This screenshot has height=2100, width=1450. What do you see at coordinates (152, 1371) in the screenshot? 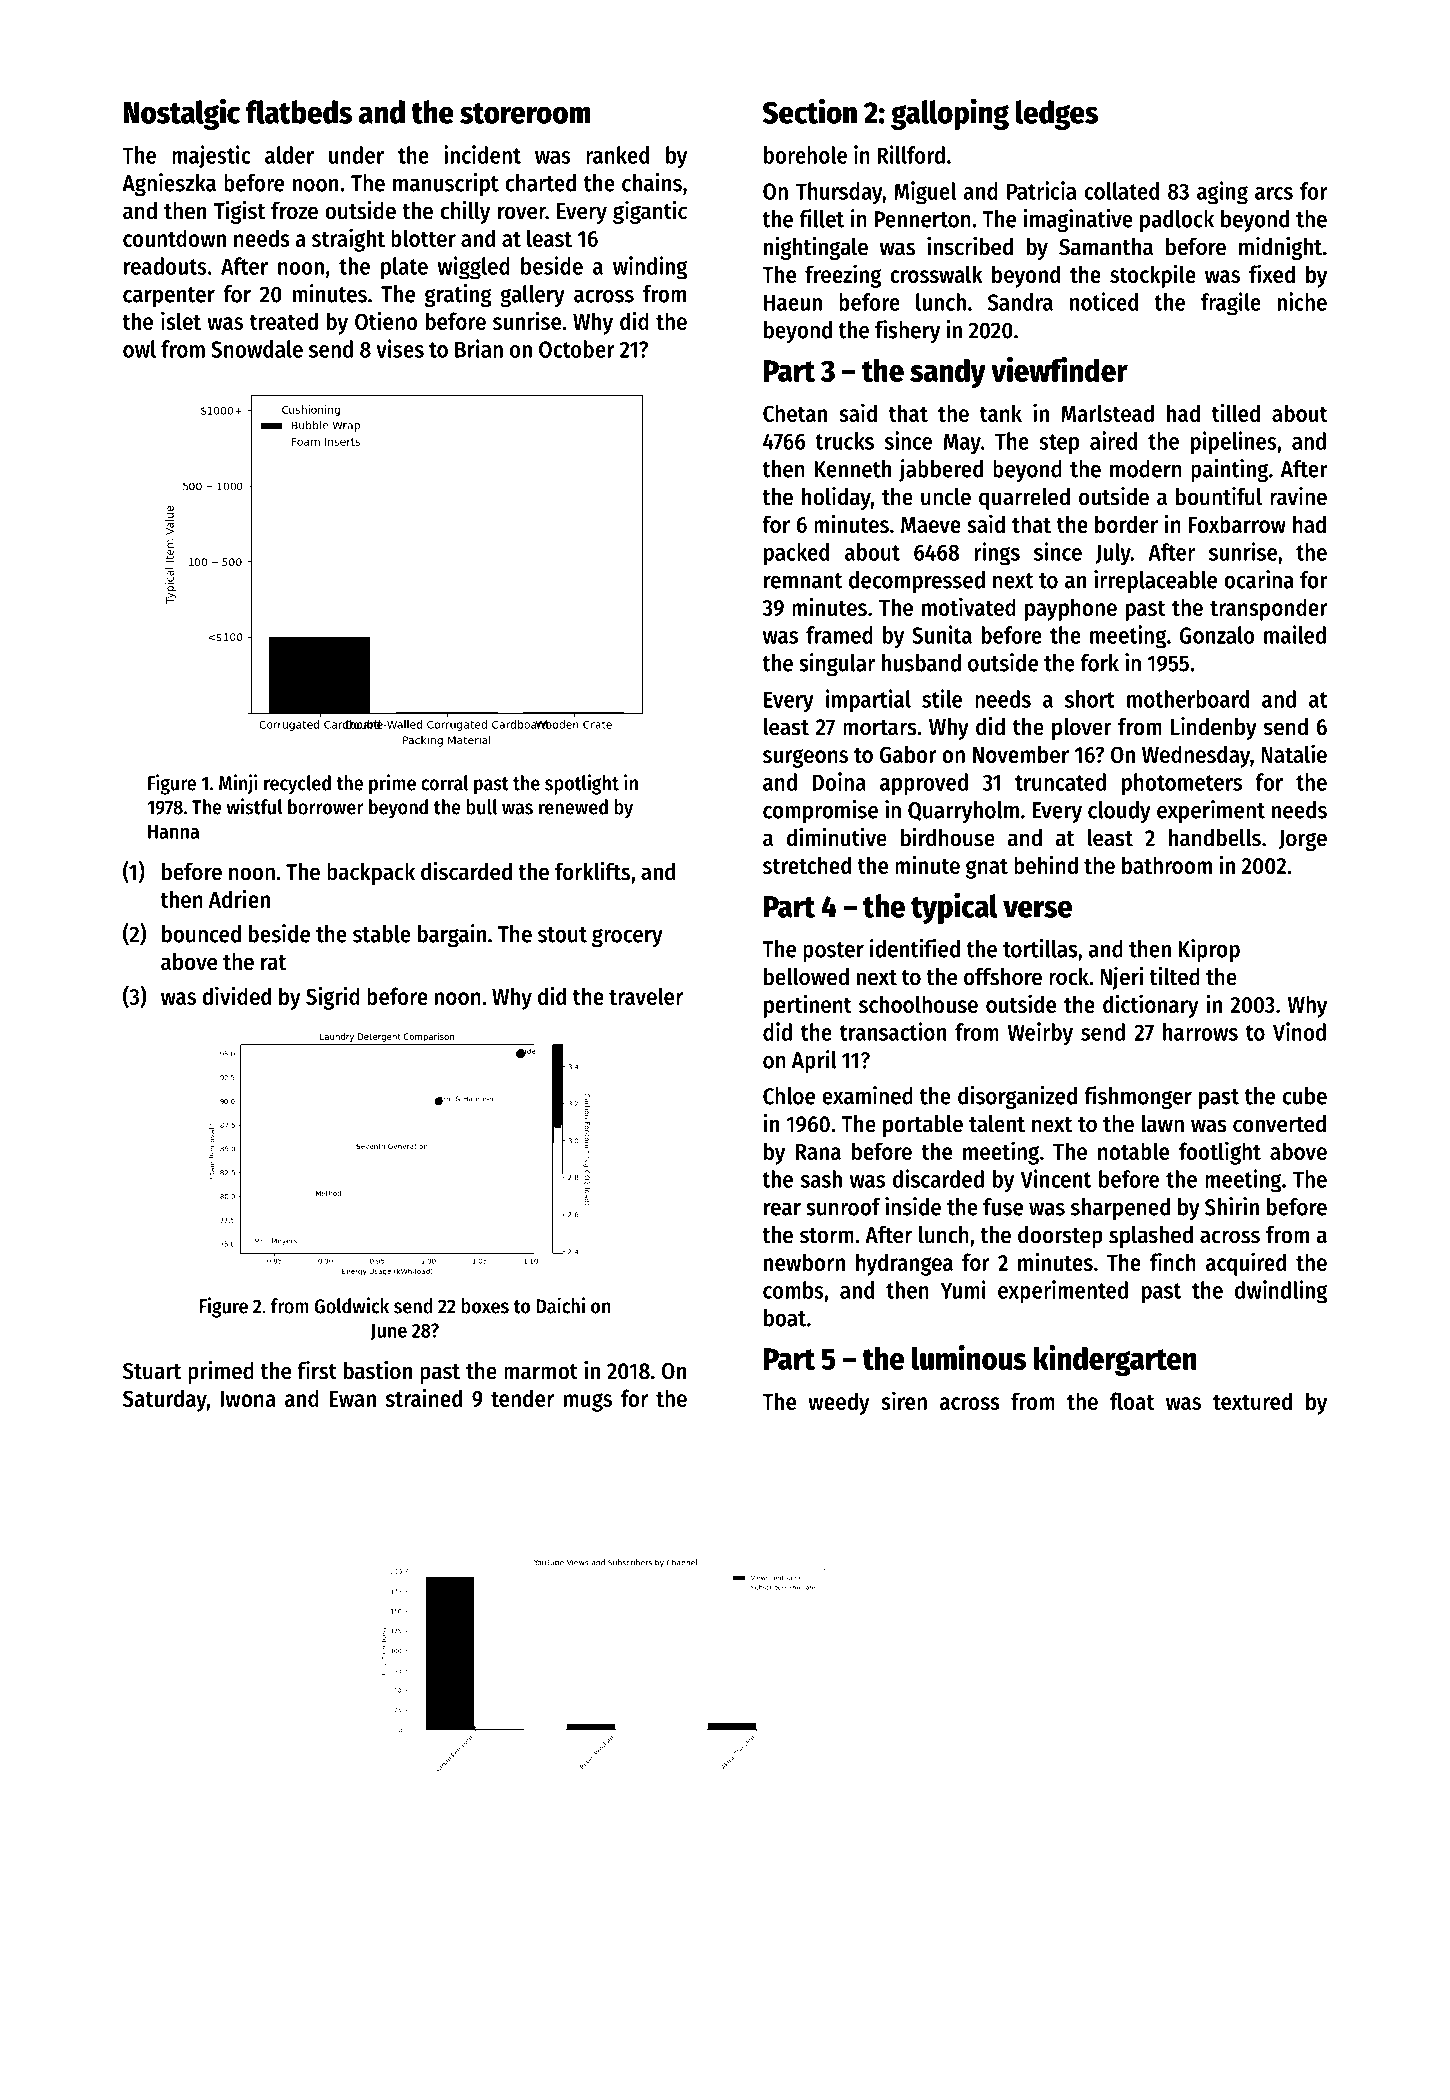
I see `Stuart` at bounding box center [152, 1371].
